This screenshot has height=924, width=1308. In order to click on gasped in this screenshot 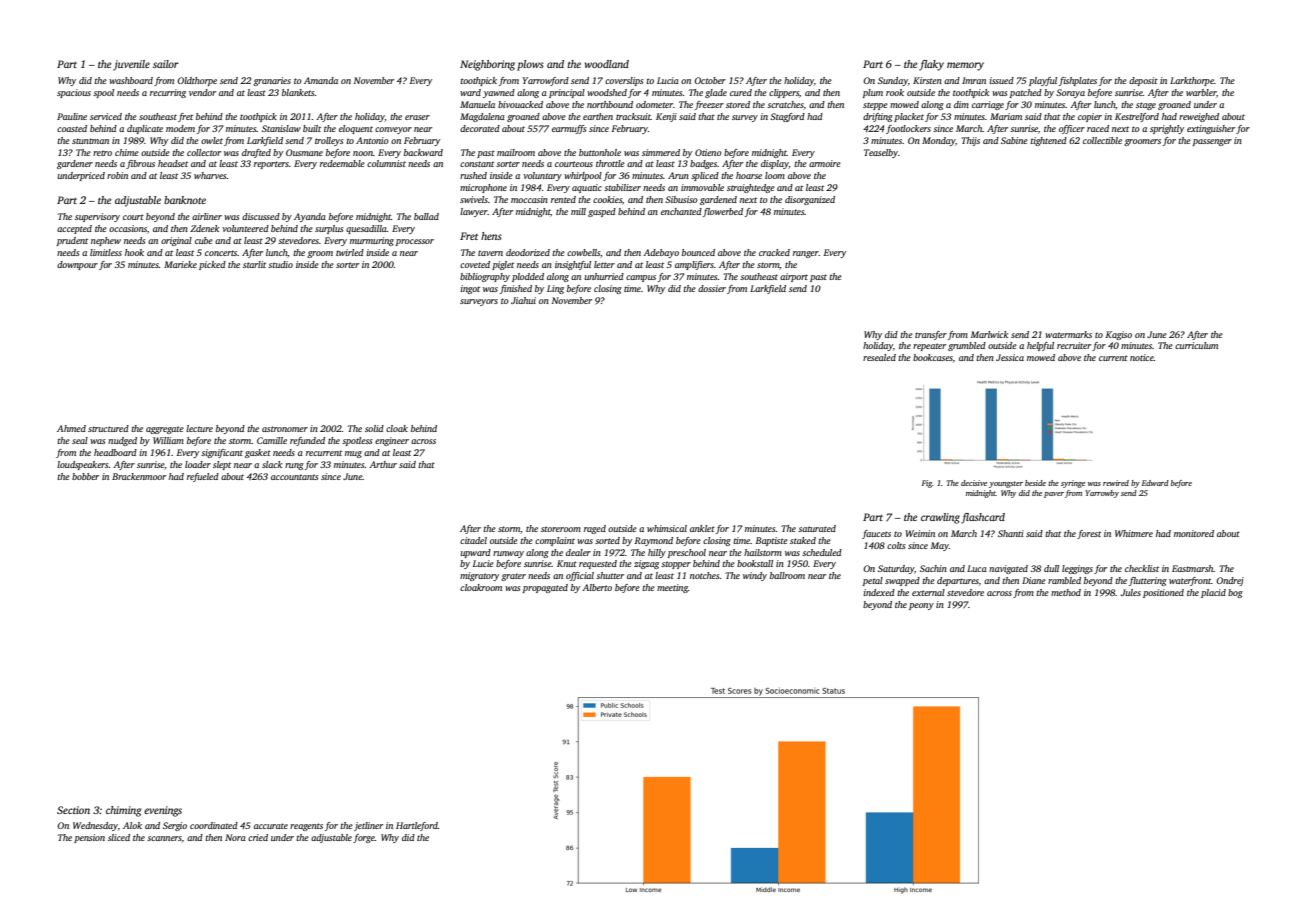, I will do `click(602, 212)`.
